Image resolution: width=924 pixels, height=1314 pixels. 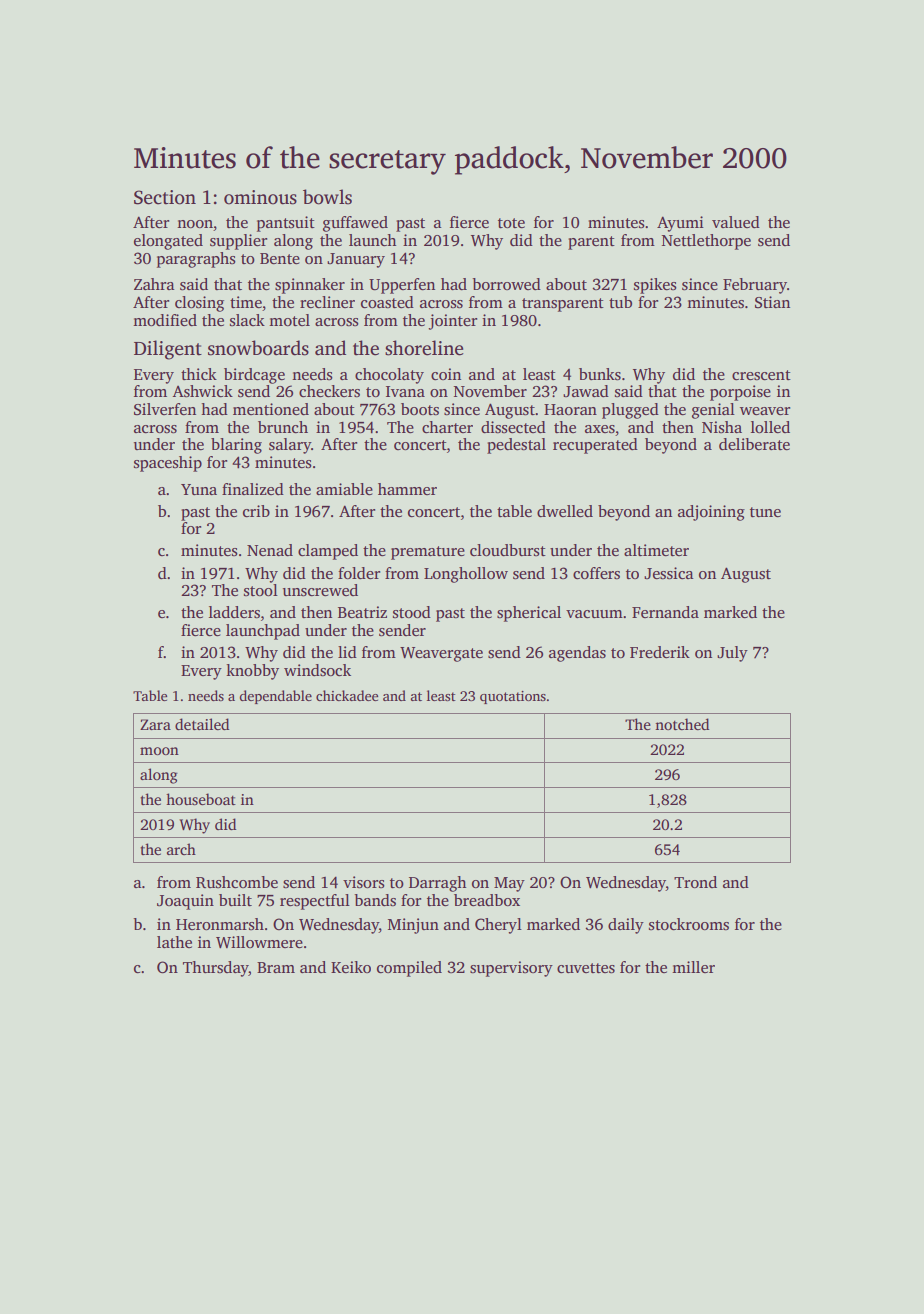 What do you see at coordinates (689, 924) in the image?
I see `stockrooms` at bounding box center [689, 924].
